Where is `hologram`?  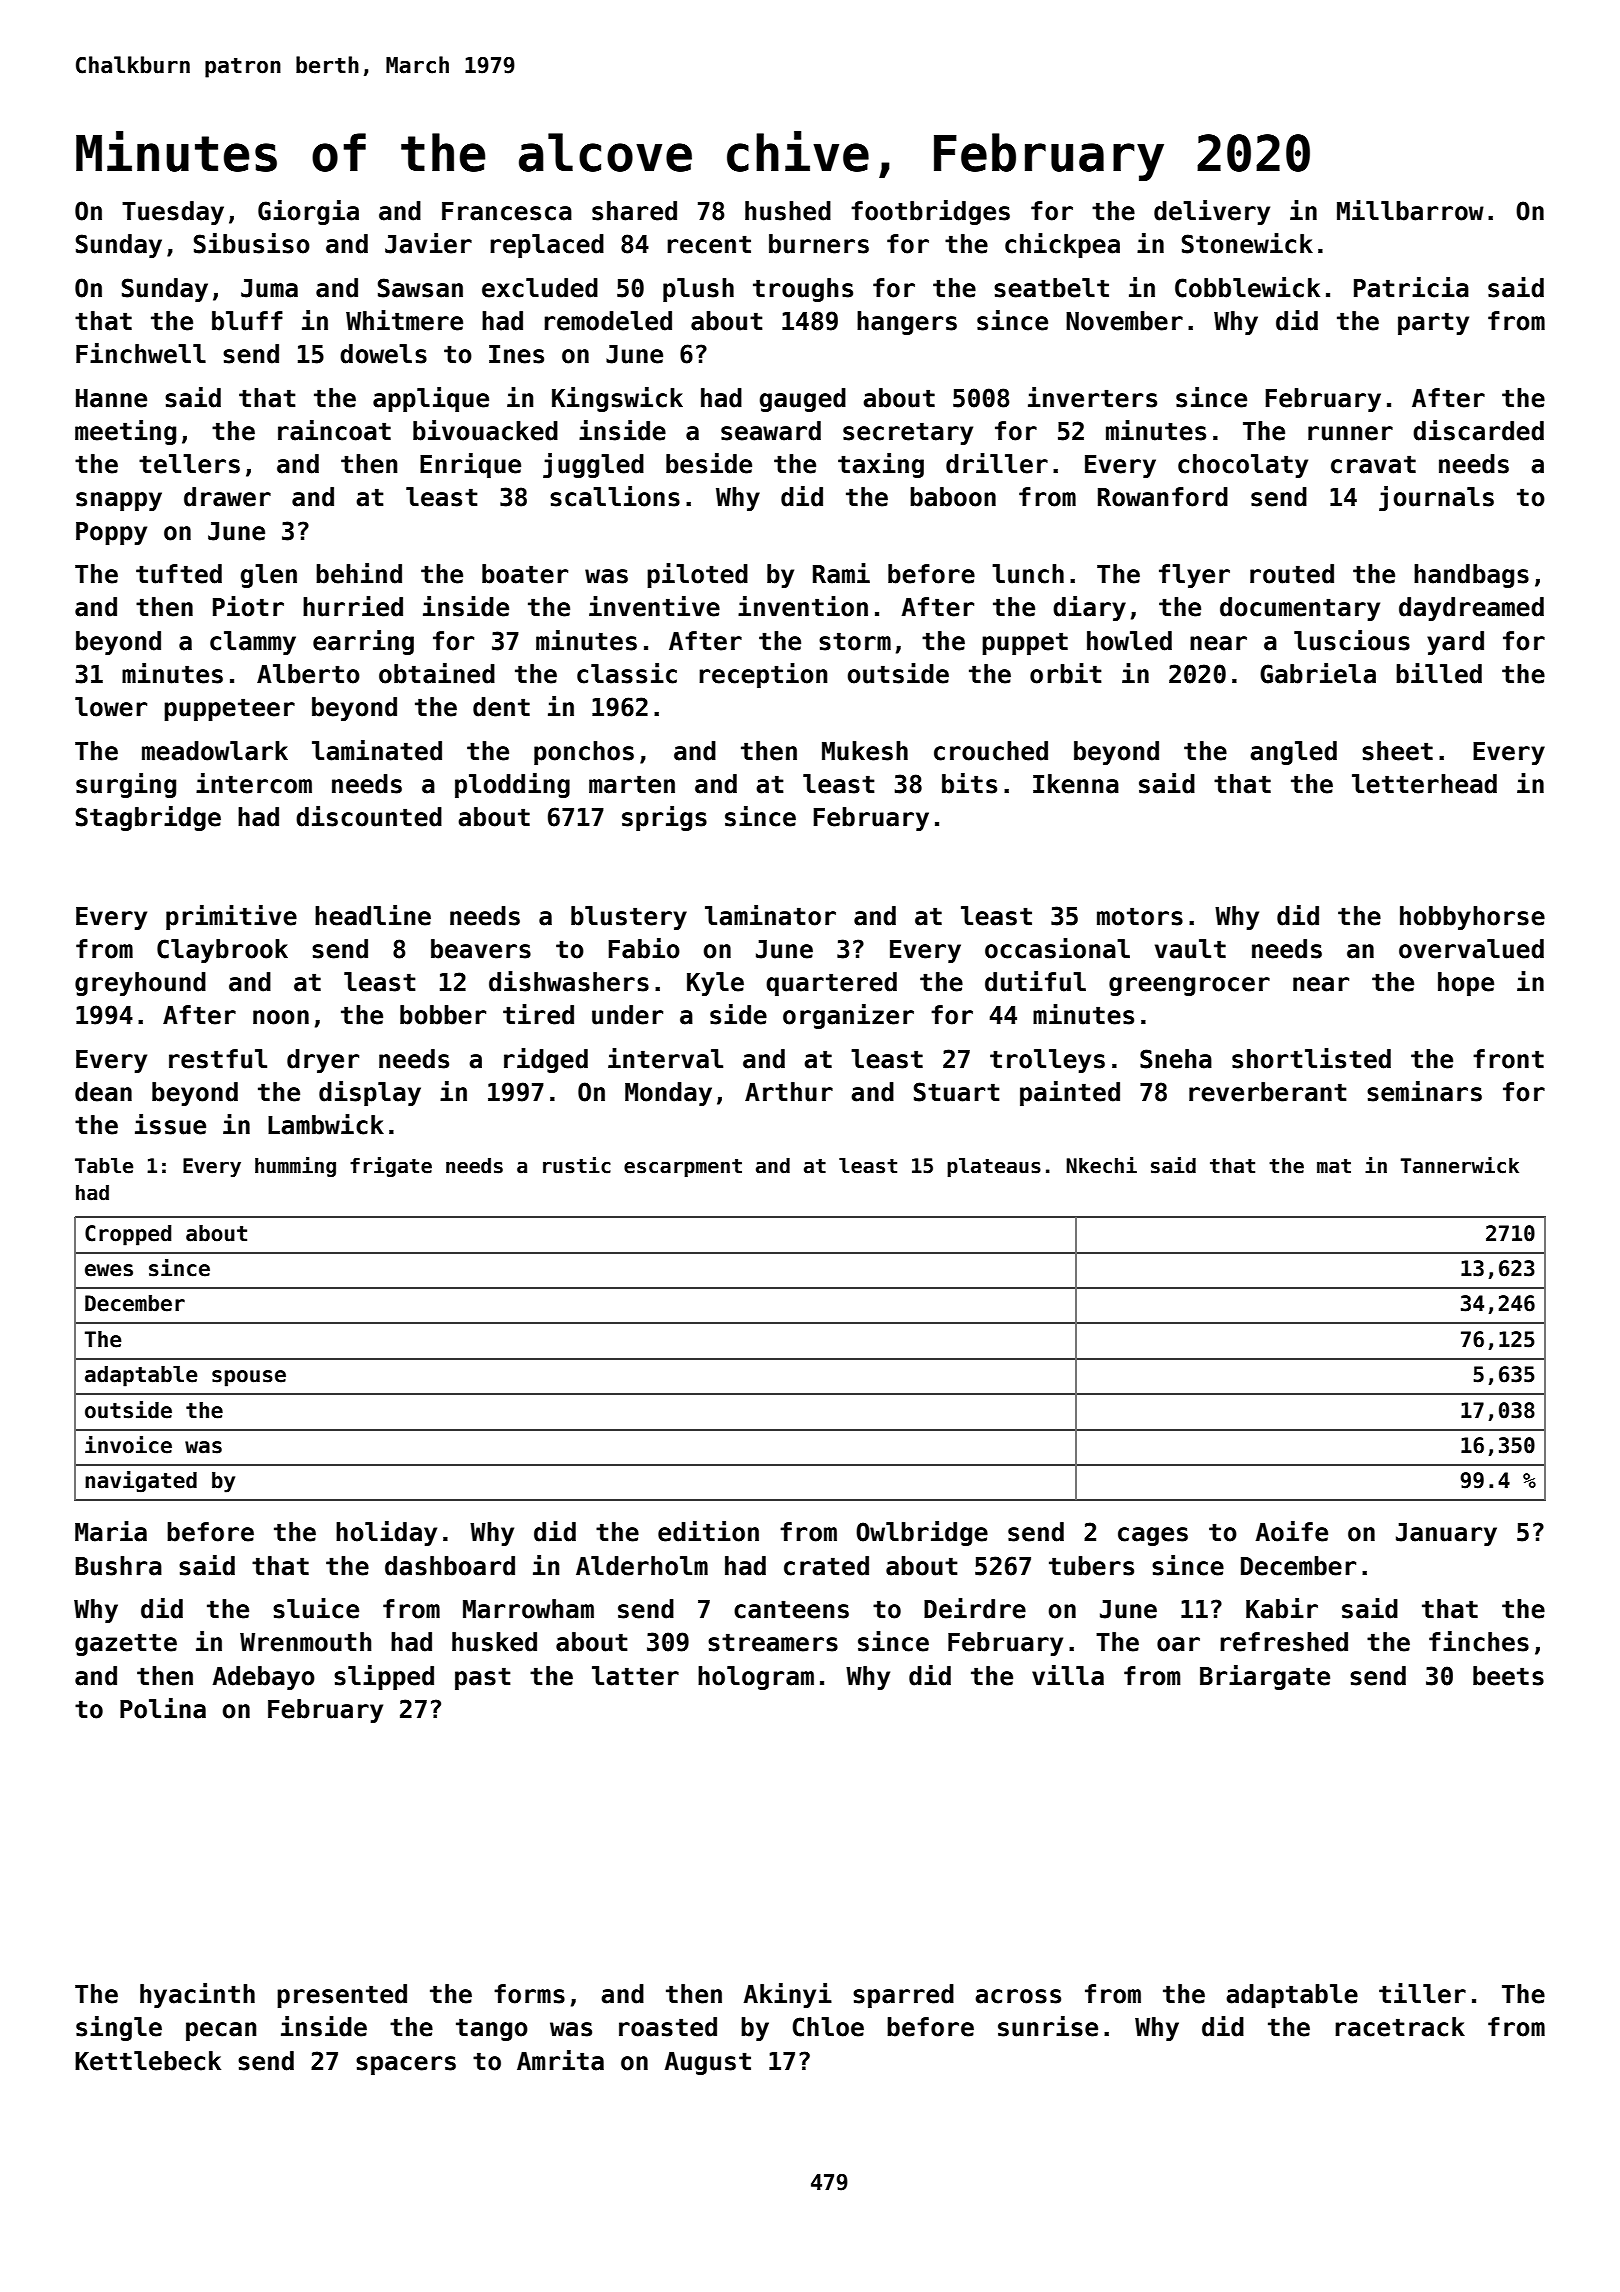
hologram is located at coordinates (756, 1678).
